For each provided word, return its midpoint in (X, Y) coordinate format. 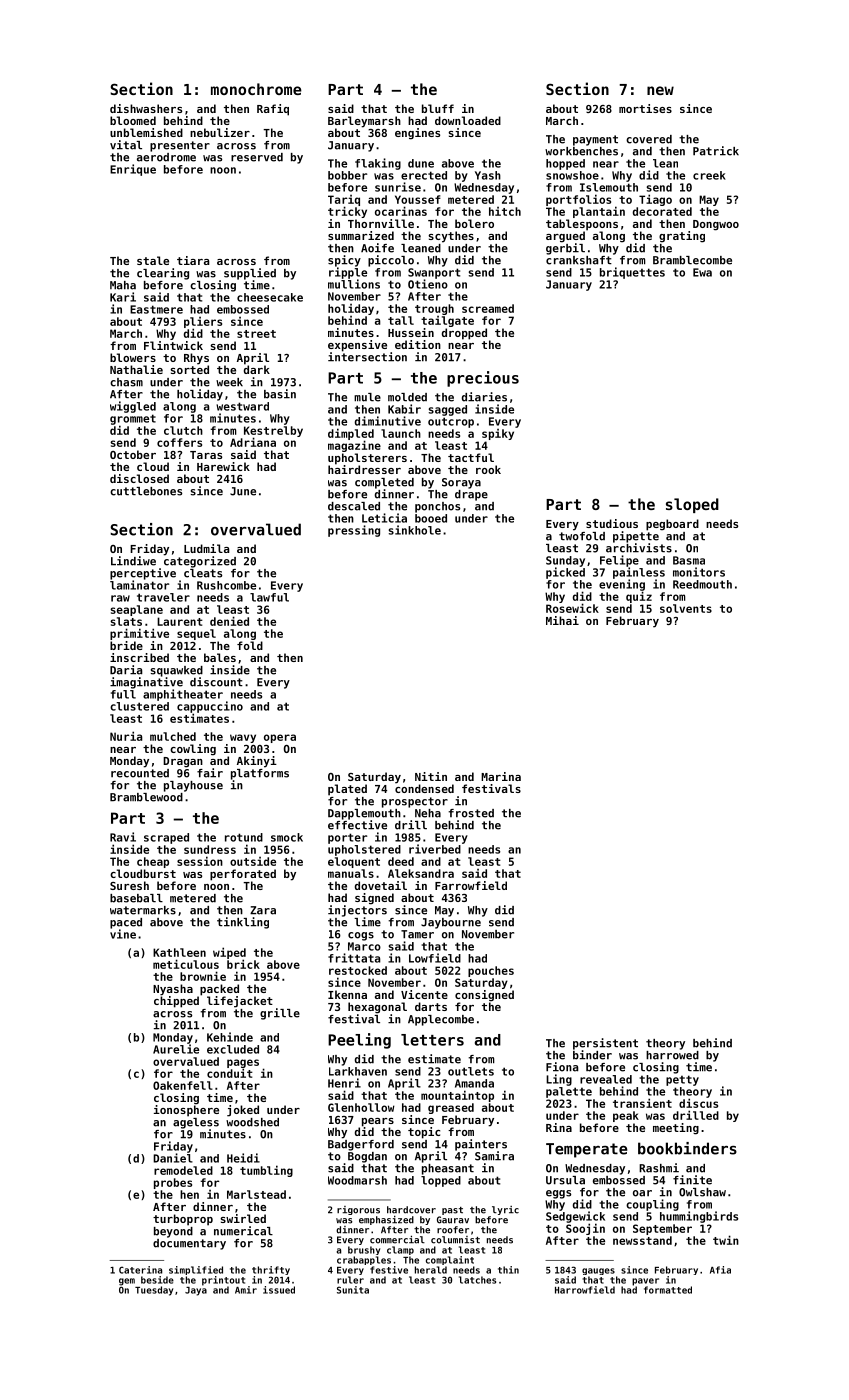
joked (243, 1111)
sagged (448, 410)
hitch (505, 211)
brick (243, 964)
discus (698, 1103)
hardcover (411, 1210)
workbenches (581, 151)
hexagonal (377, 1008)
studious (612, 523)
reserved (257, 157)
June (243, 491)
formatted (668, 1290)
